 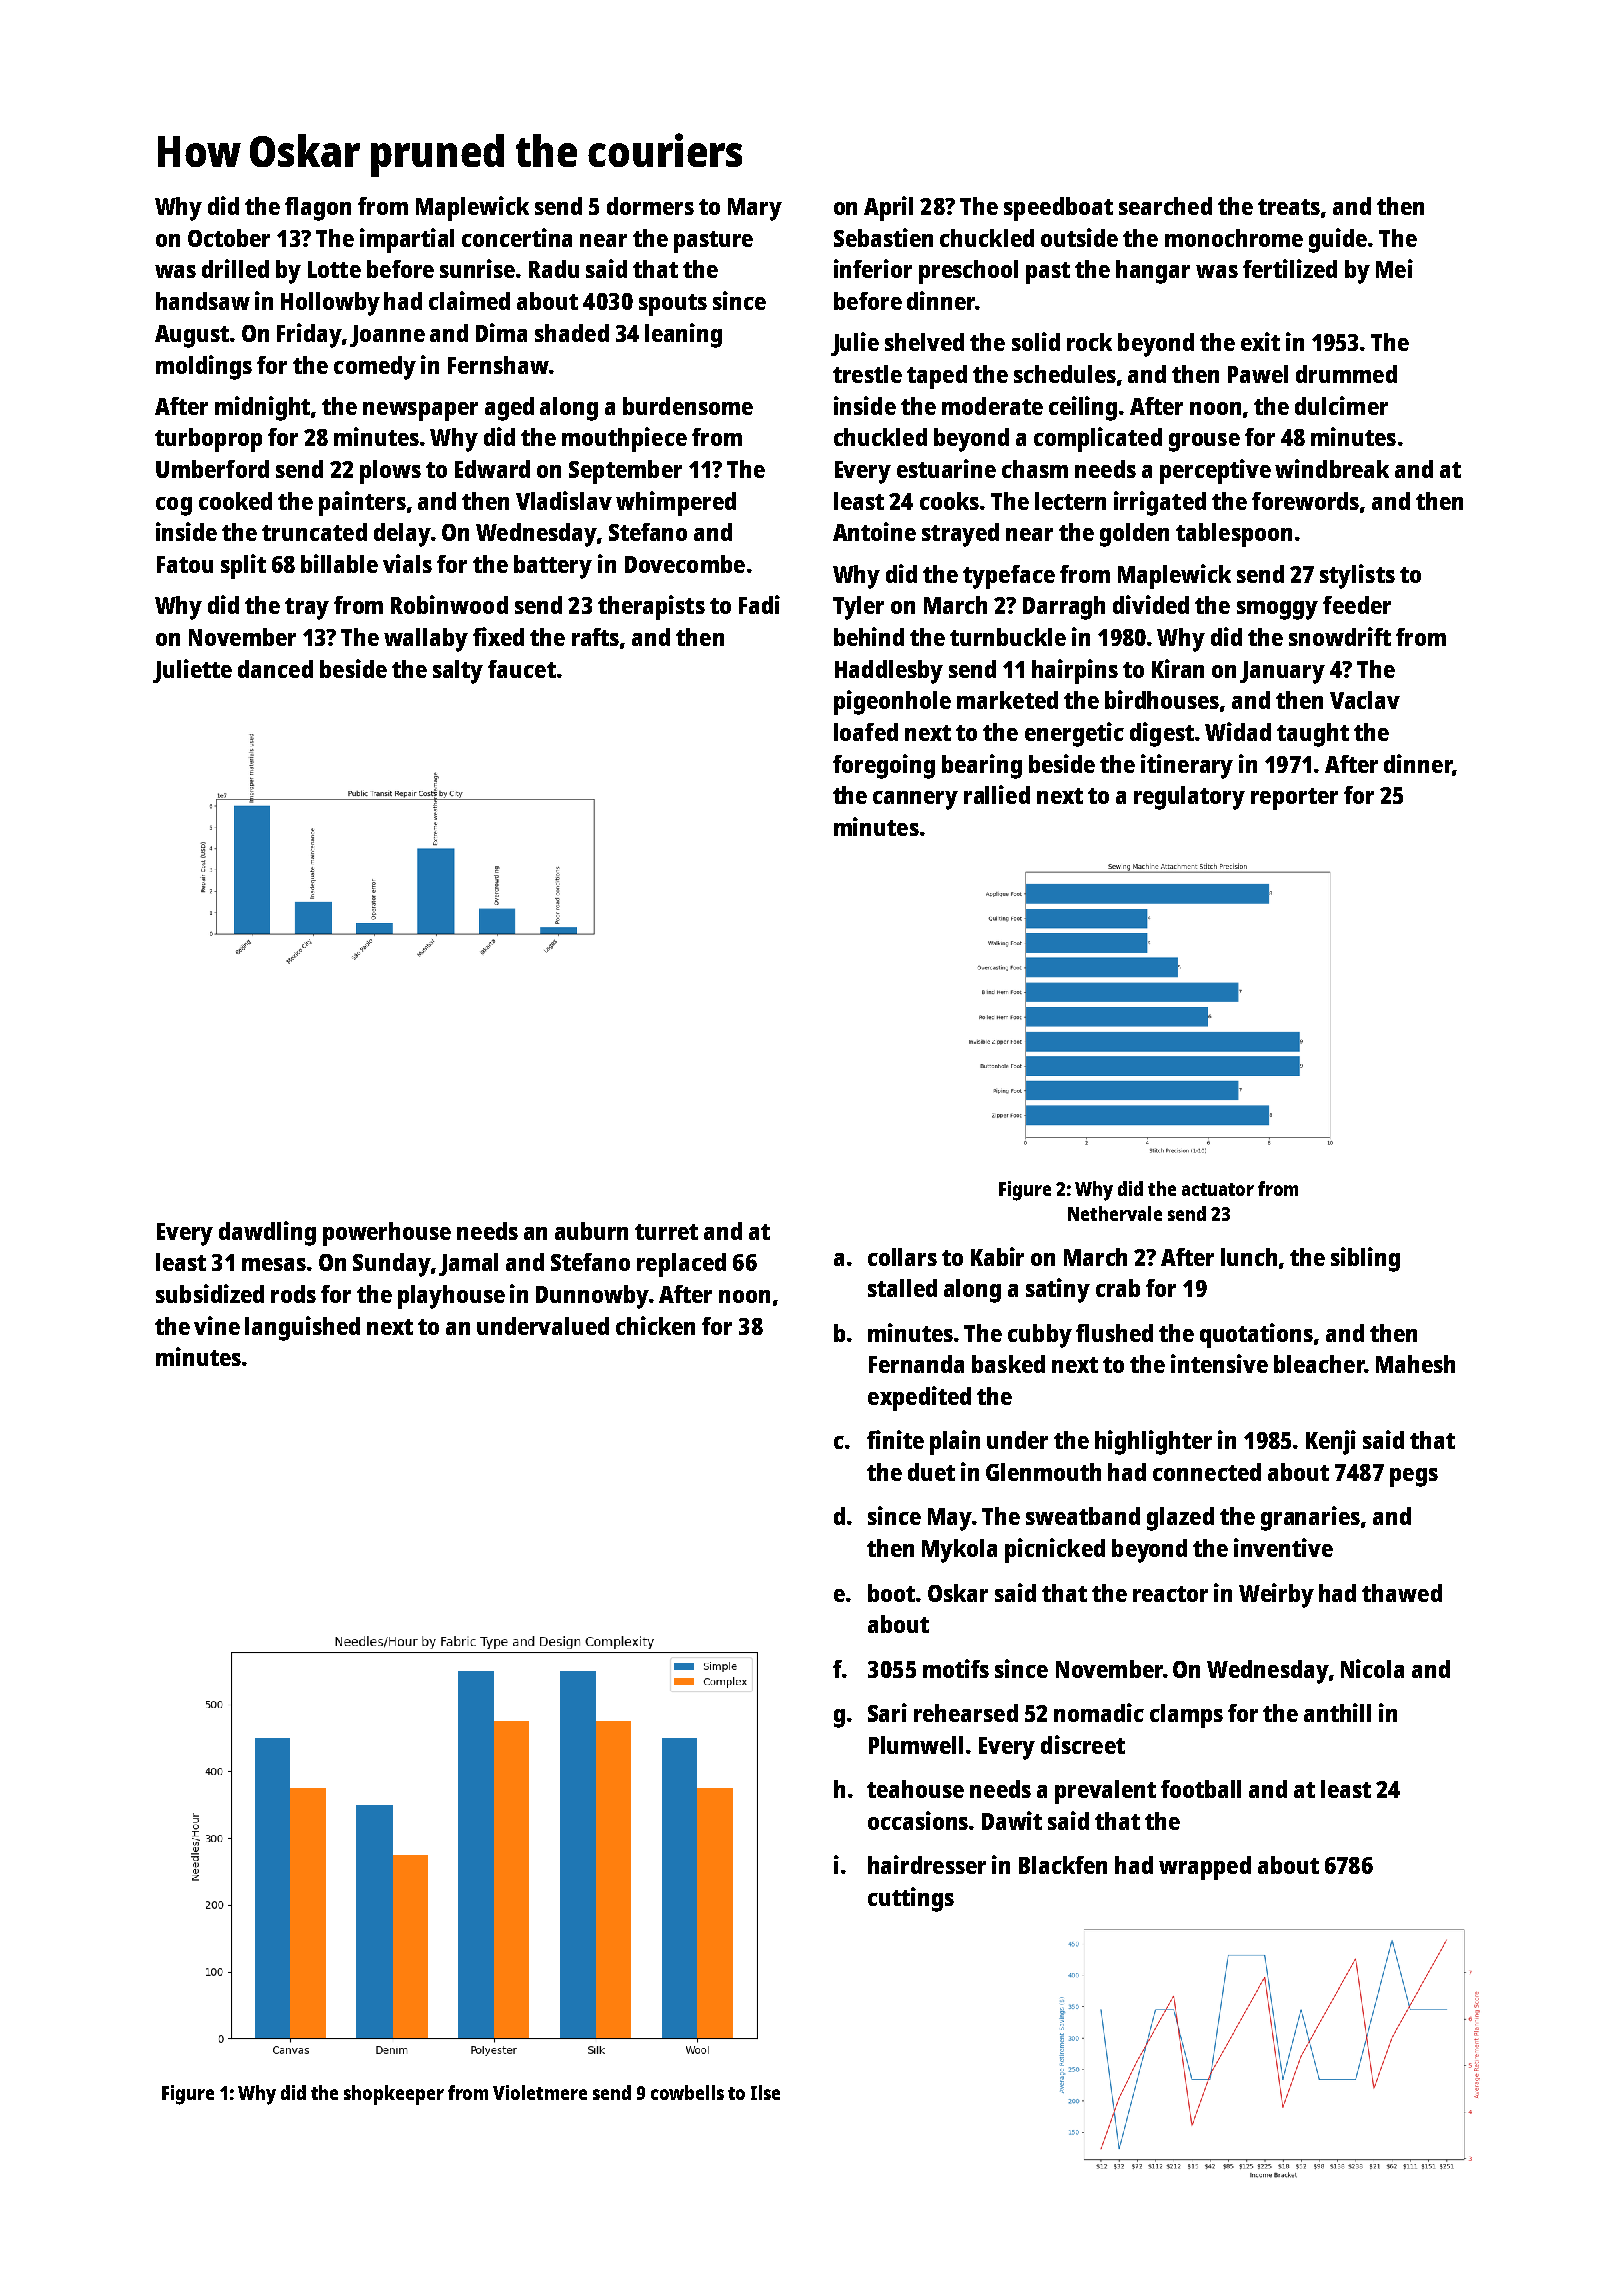 I want to click on Nethervale, so click(x=1115, y=1213).
